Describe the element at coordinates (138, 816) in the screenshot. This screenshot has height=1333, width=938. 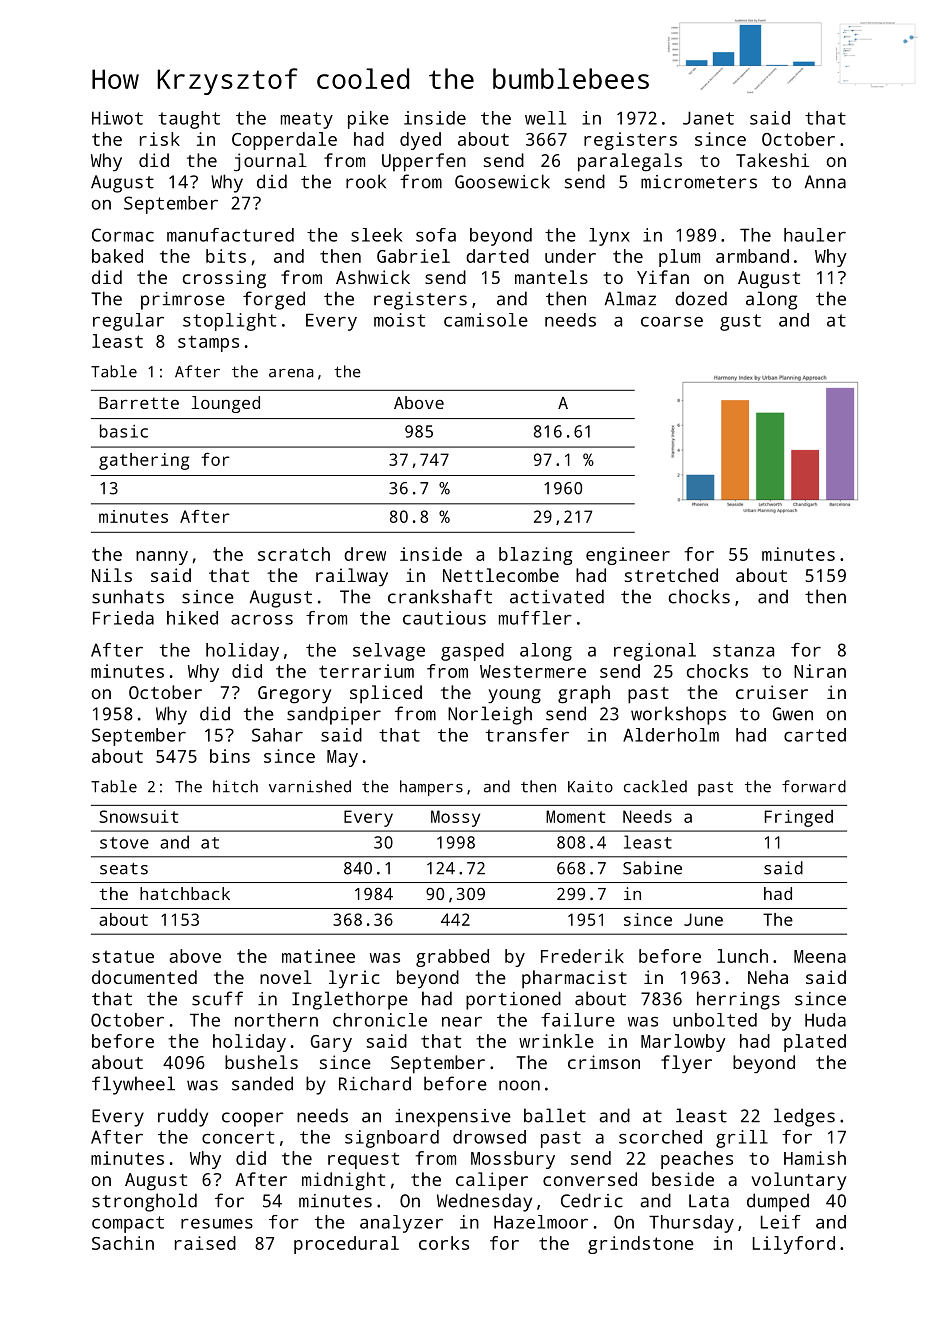
I see `Snowsuit` at that location.
